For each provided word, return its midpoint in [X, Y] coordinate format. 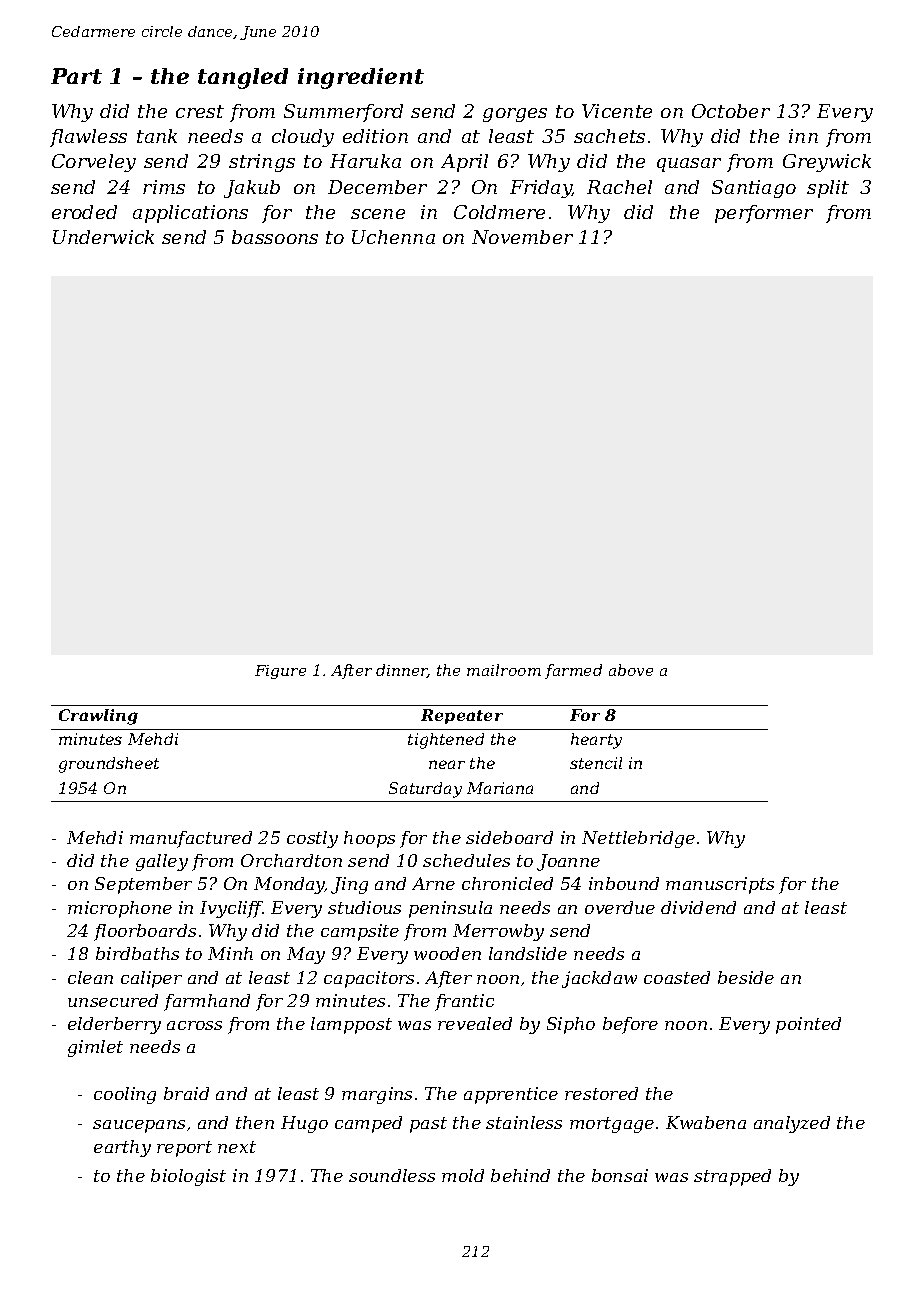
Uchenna [393, 237]
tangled [243, 78]
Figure [280, 672]
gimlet [95, 1048]
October [731, 111]
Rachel [619, 187]
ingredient [361, 78]
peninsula [450, 909]
